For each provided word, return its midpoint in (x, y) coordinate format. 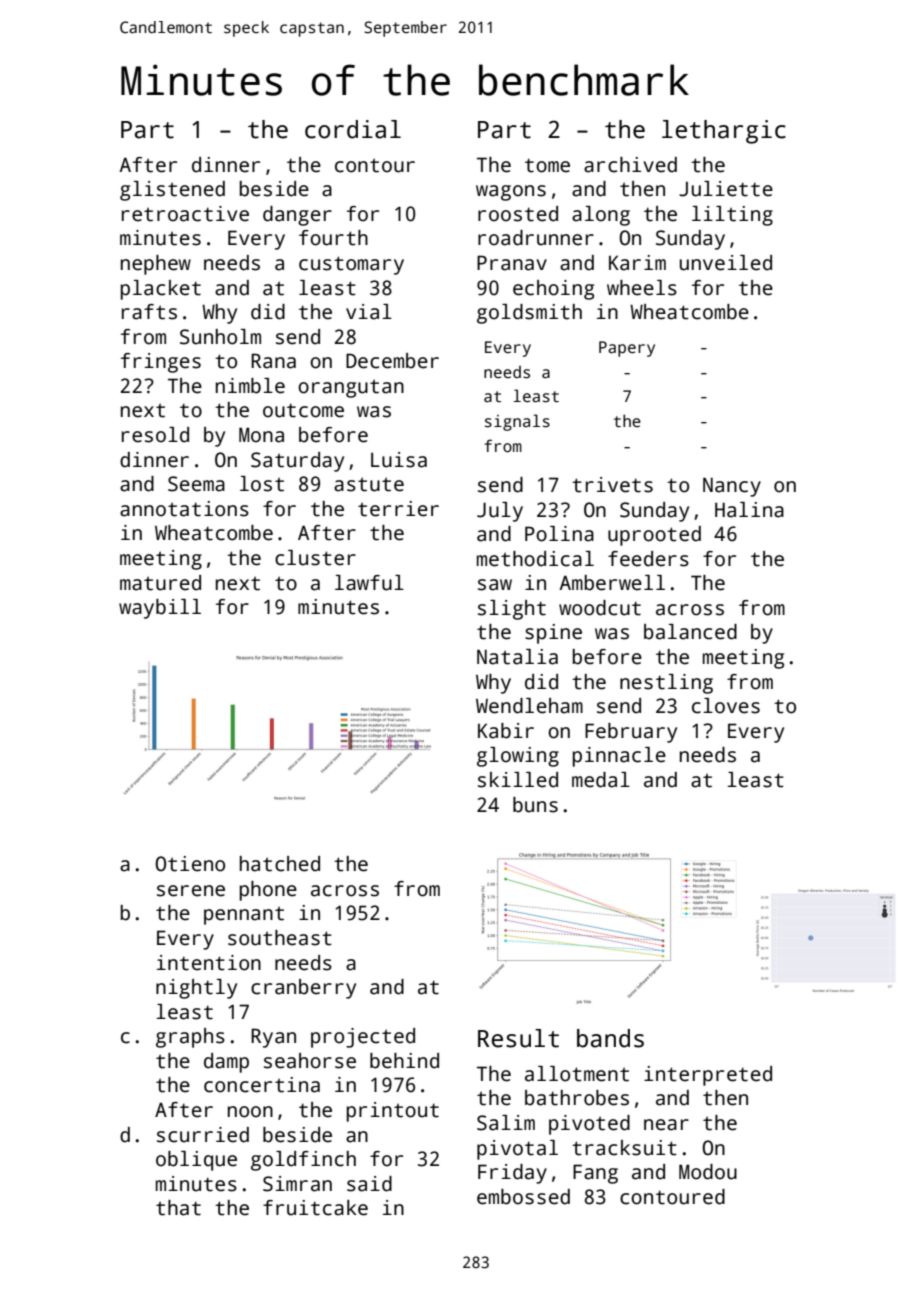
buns (535, 805)
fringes (161, 363)
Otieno (190, 864)
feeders (648, 559)
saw (495, 585)
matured (160, 583)
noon (250, 1112)
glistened (172, 191)
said (369, 1184)
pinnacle (619, 757)
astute (369, 484)
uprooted (654, 536)
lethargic (724, 132)
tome (547, 165)
